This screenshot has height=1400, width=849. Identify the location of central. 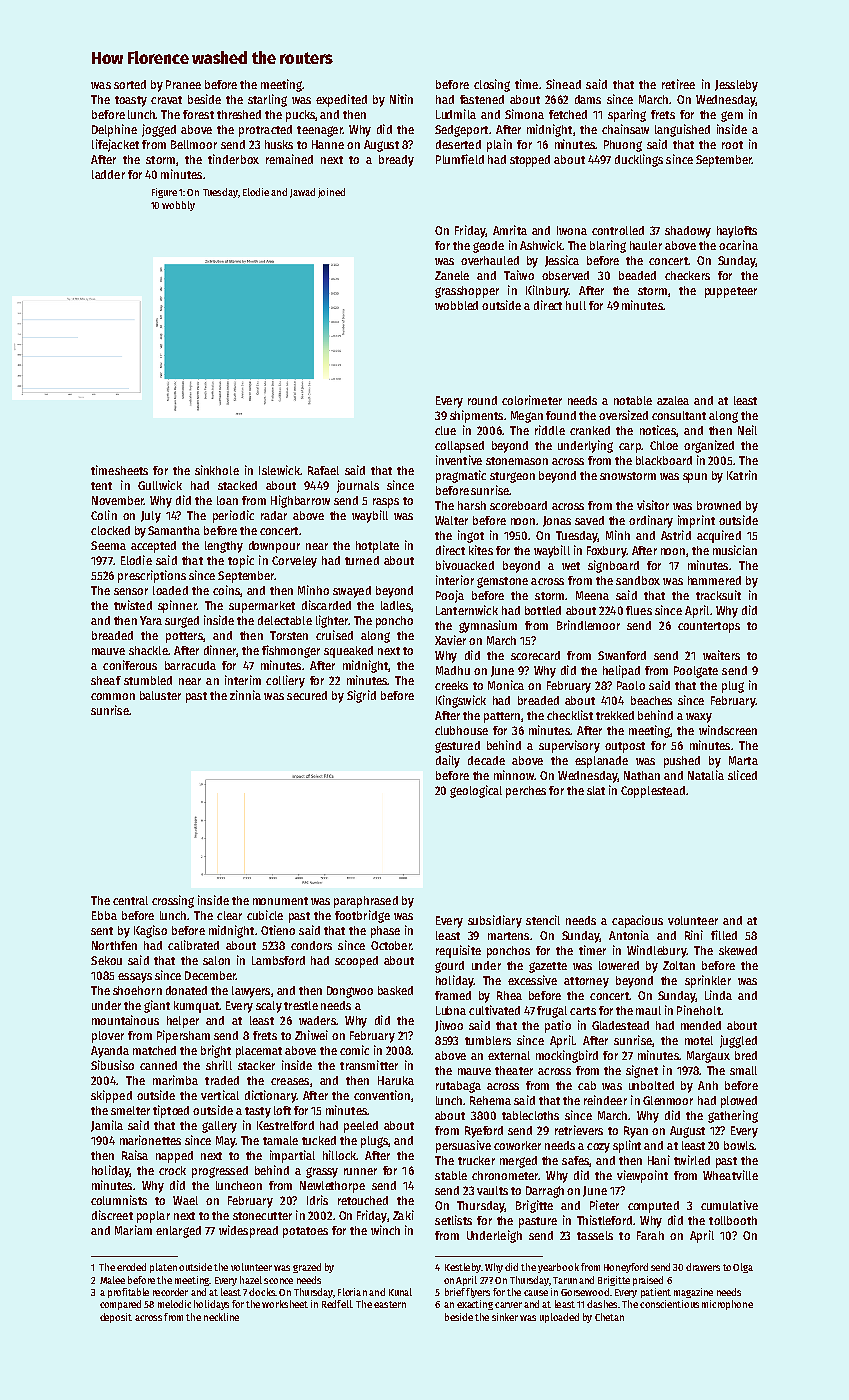
(130, 900).
